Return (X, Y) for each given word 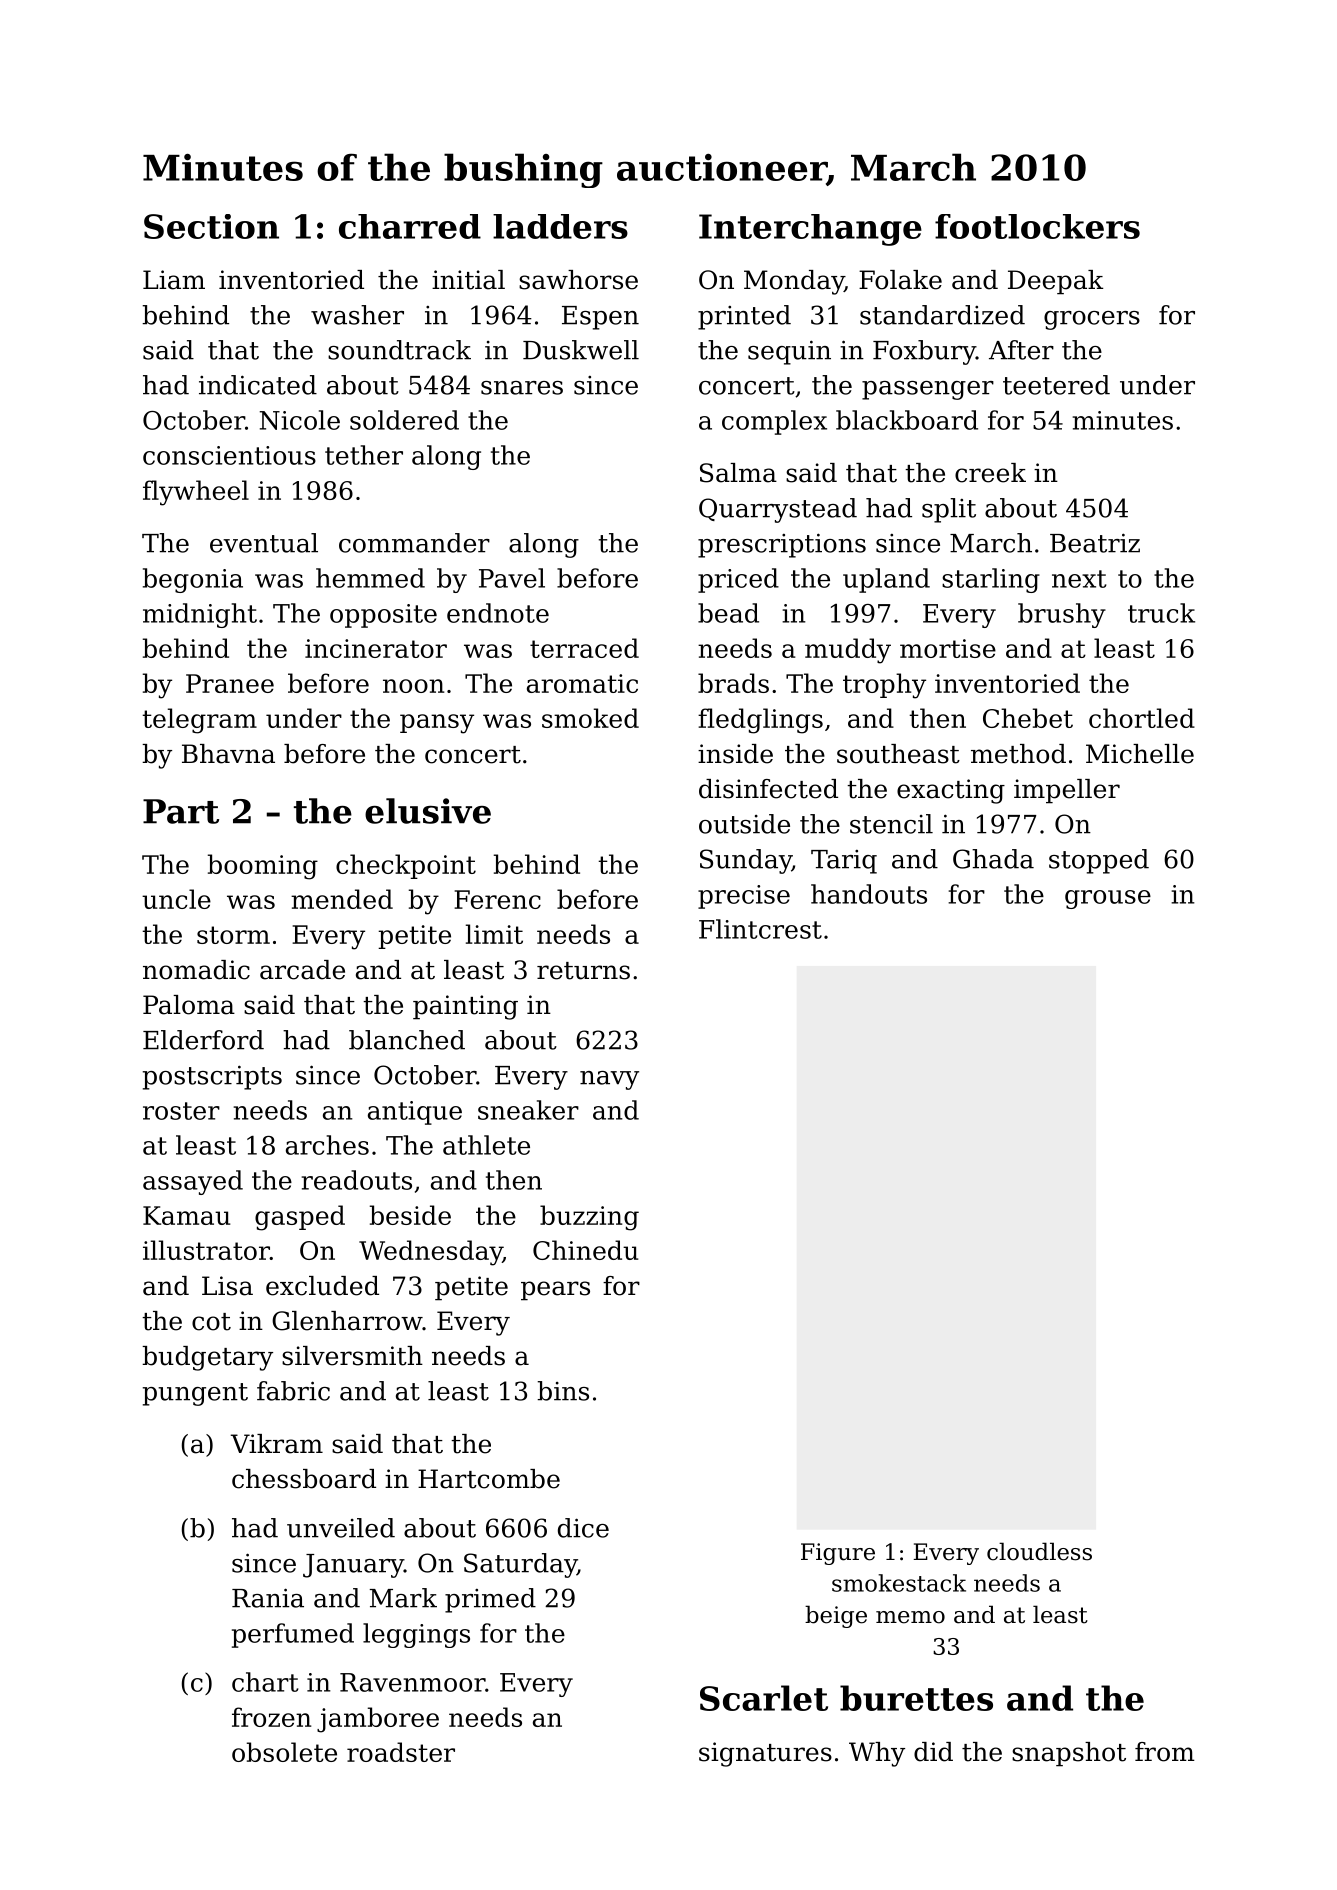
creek (990, 473)
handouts (869, 894)
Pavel (512, 578)
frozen (271, 1717)
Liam (174, 280)
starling (991, 580)
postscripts (212, 1077)
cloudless (1039, 1551)
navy (609, 1080)
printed (744, 317)
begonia (193, 580)
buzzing (589, 1218)
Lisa (227, 1286)
